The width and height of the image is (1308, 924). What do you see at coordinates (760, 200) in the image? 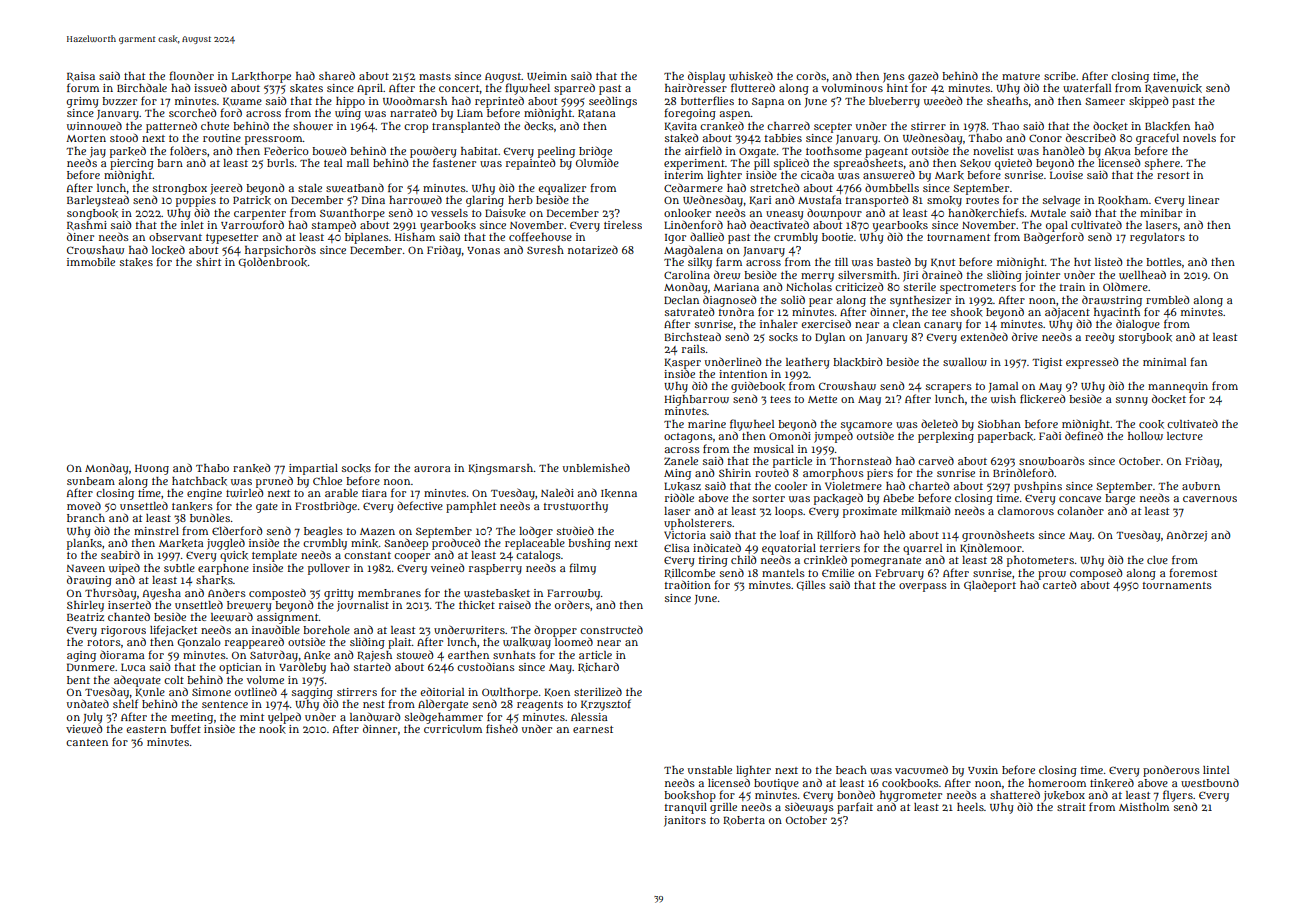
I see `Kari` at bounding box center [760, 200].
